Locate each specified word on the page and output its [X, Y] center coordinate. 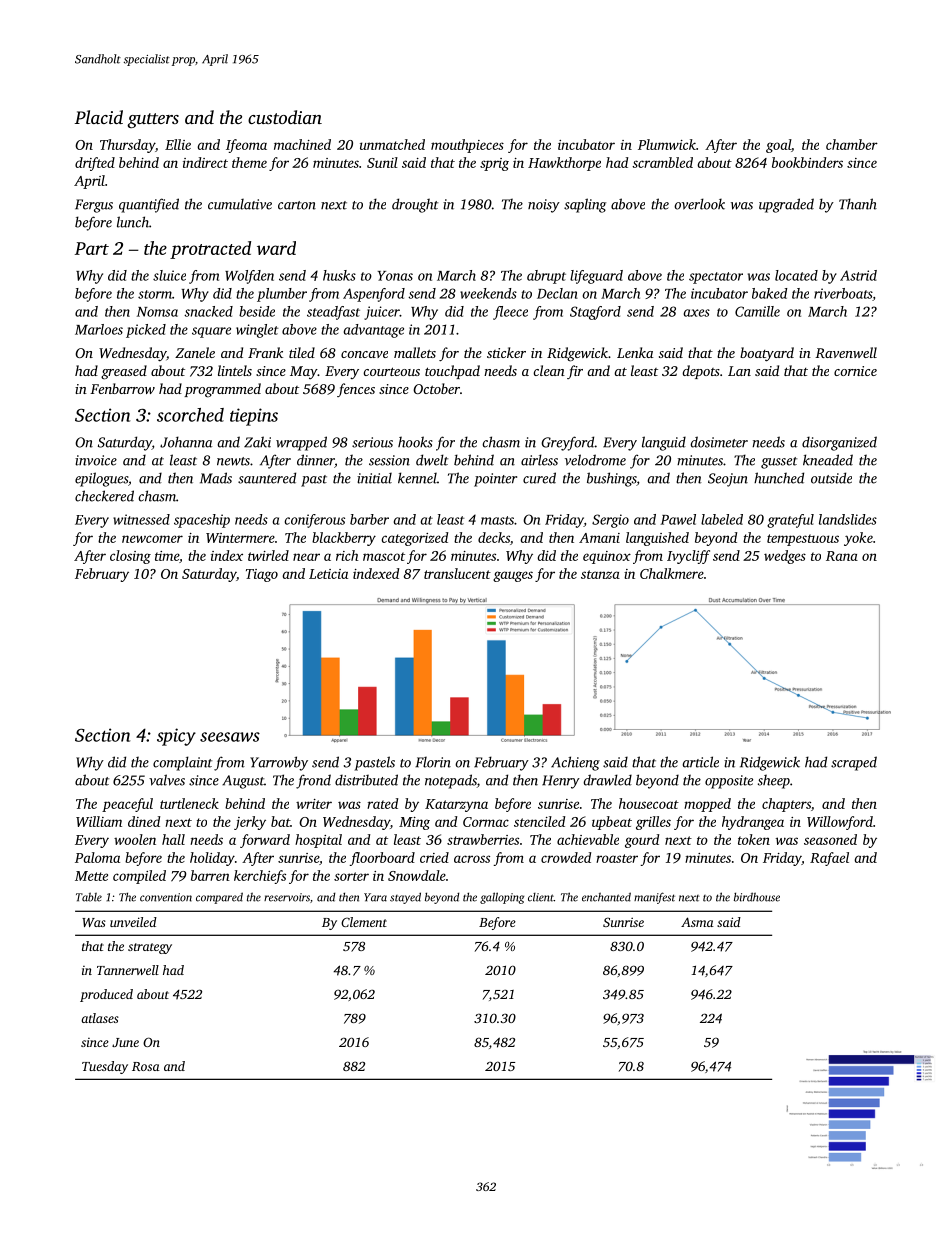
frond [313, 781]
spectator [716, 278]
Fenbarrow [122, 388]
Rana [842, 556]
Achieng [575, 763]
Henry [561, 782]
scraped [854, 763]
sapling [585, 205]
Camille [757, 311]
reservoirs [287, 897]
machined [302, 144]
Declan [557, 293]
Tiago [262, 575]
